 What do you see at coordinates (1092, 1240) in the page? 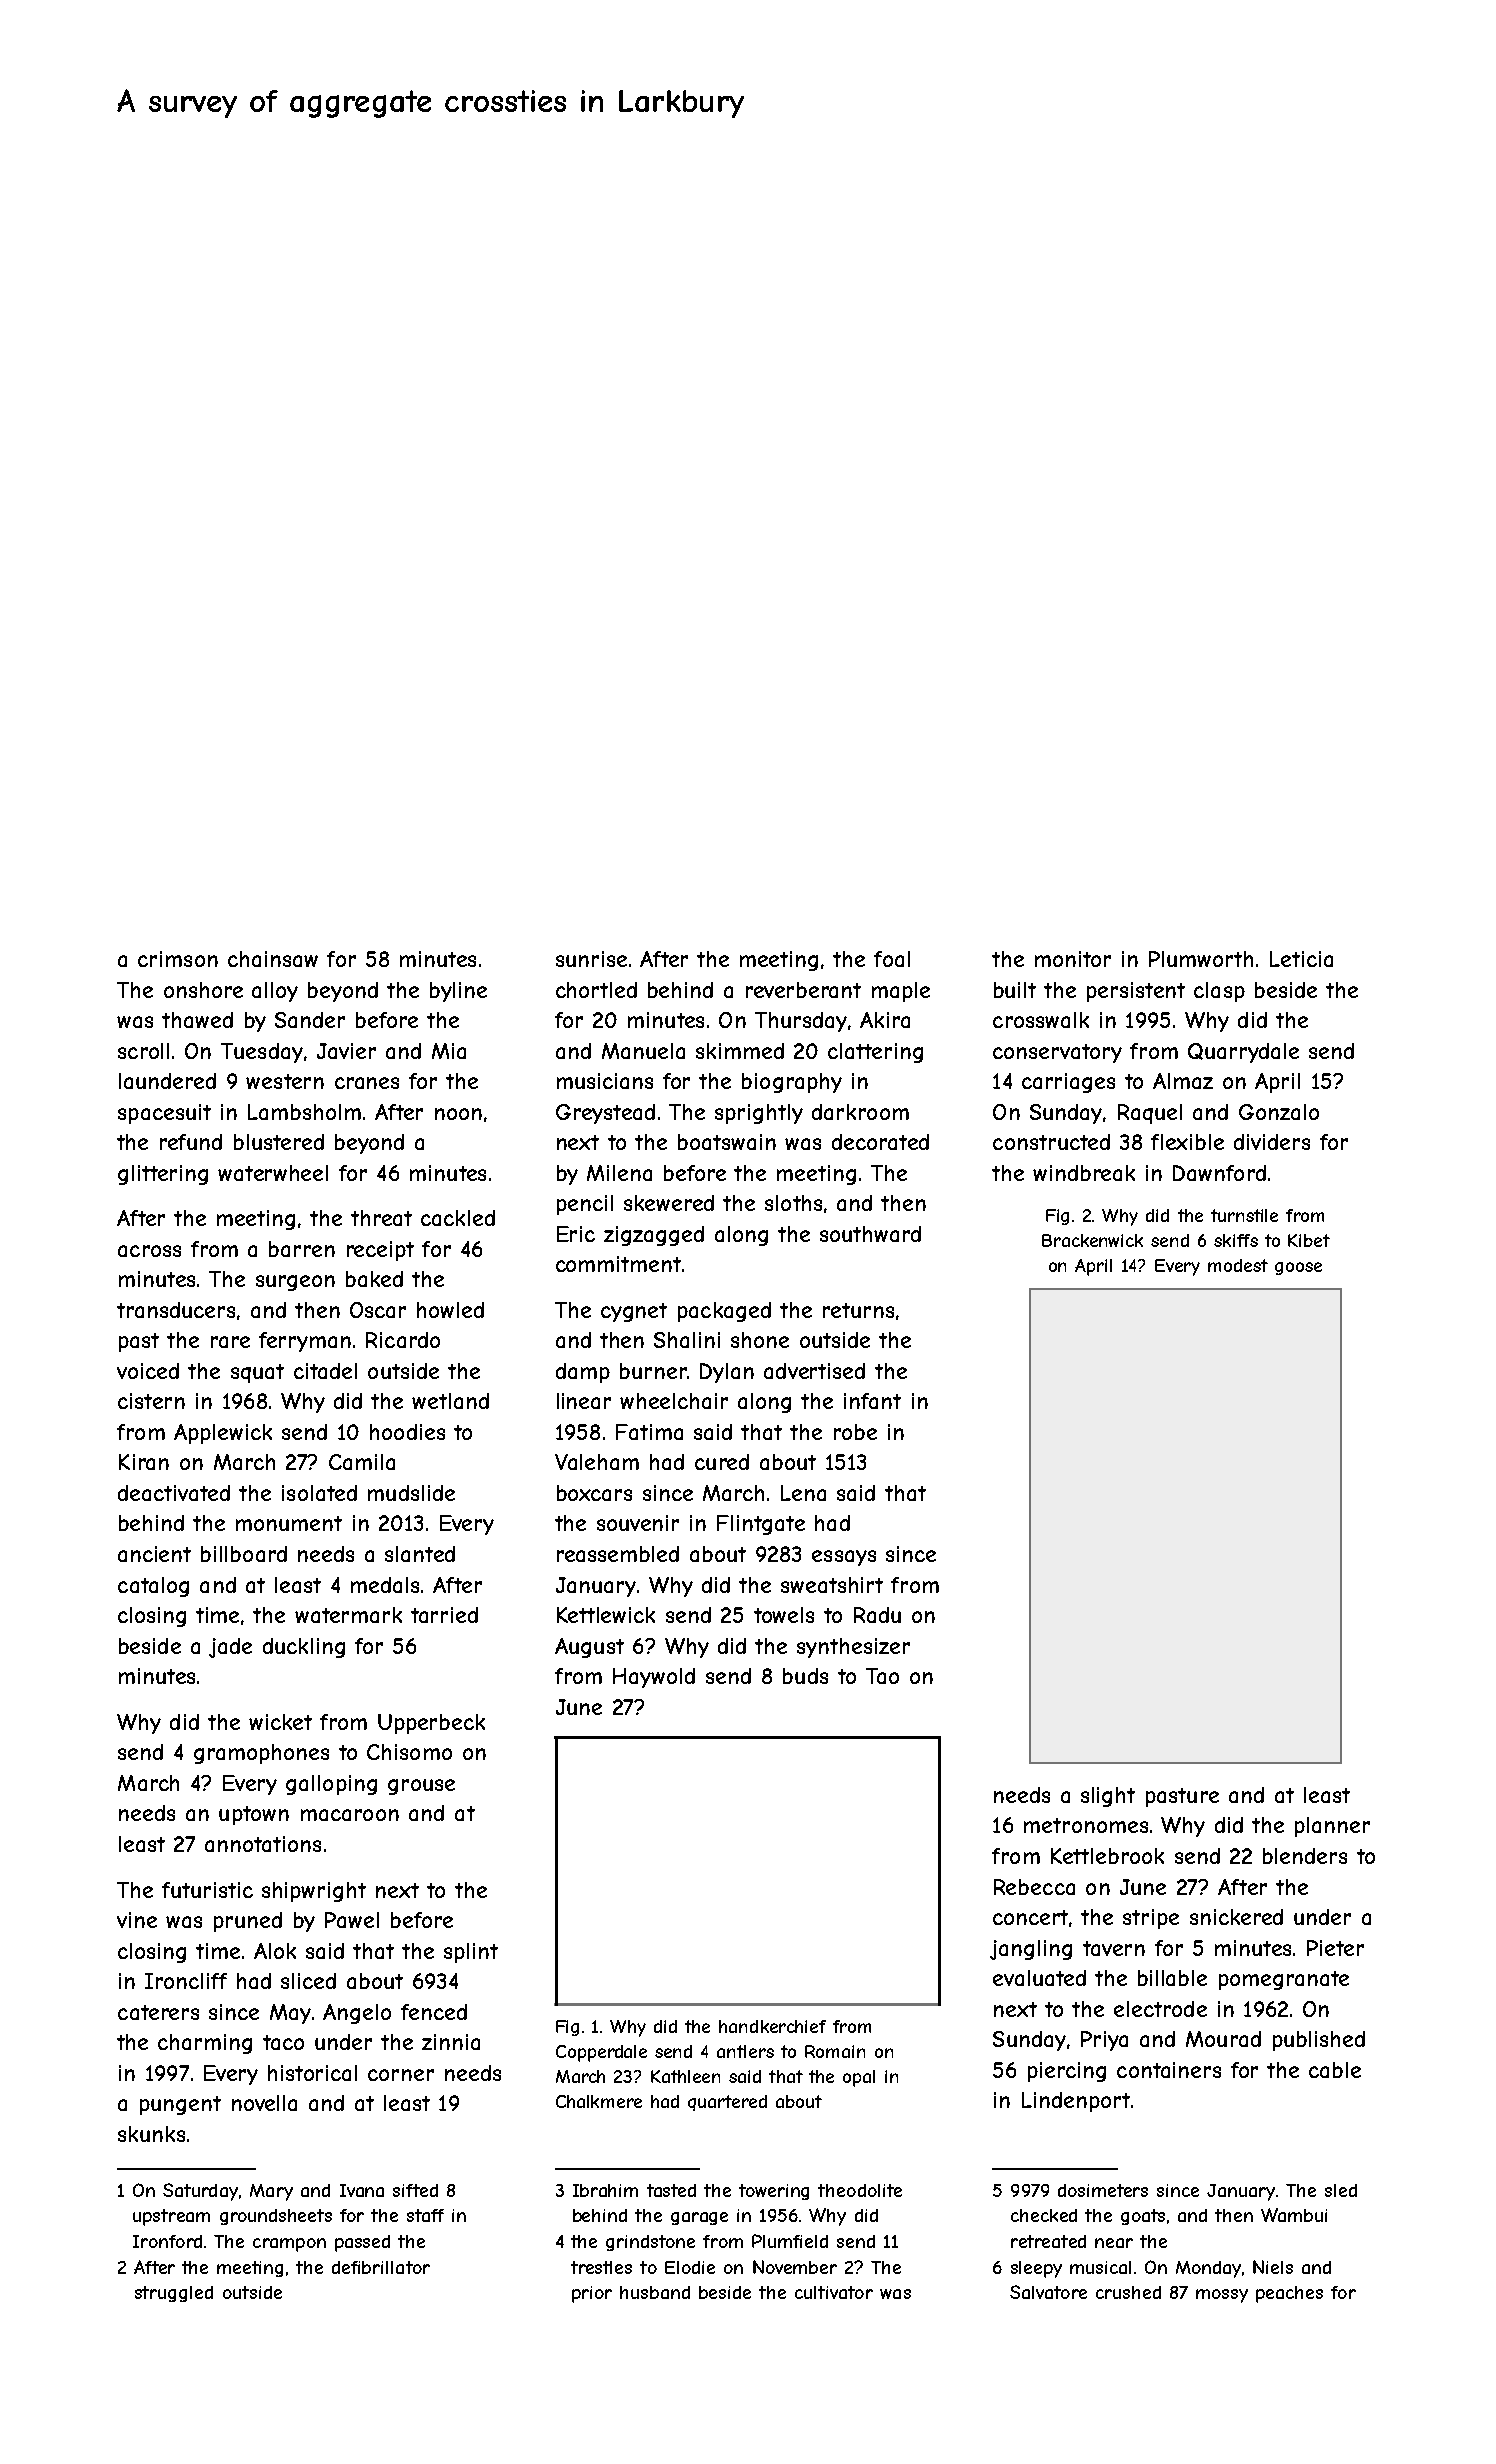
I see `Brackenwick` at bounding box center [1092, 1240].
